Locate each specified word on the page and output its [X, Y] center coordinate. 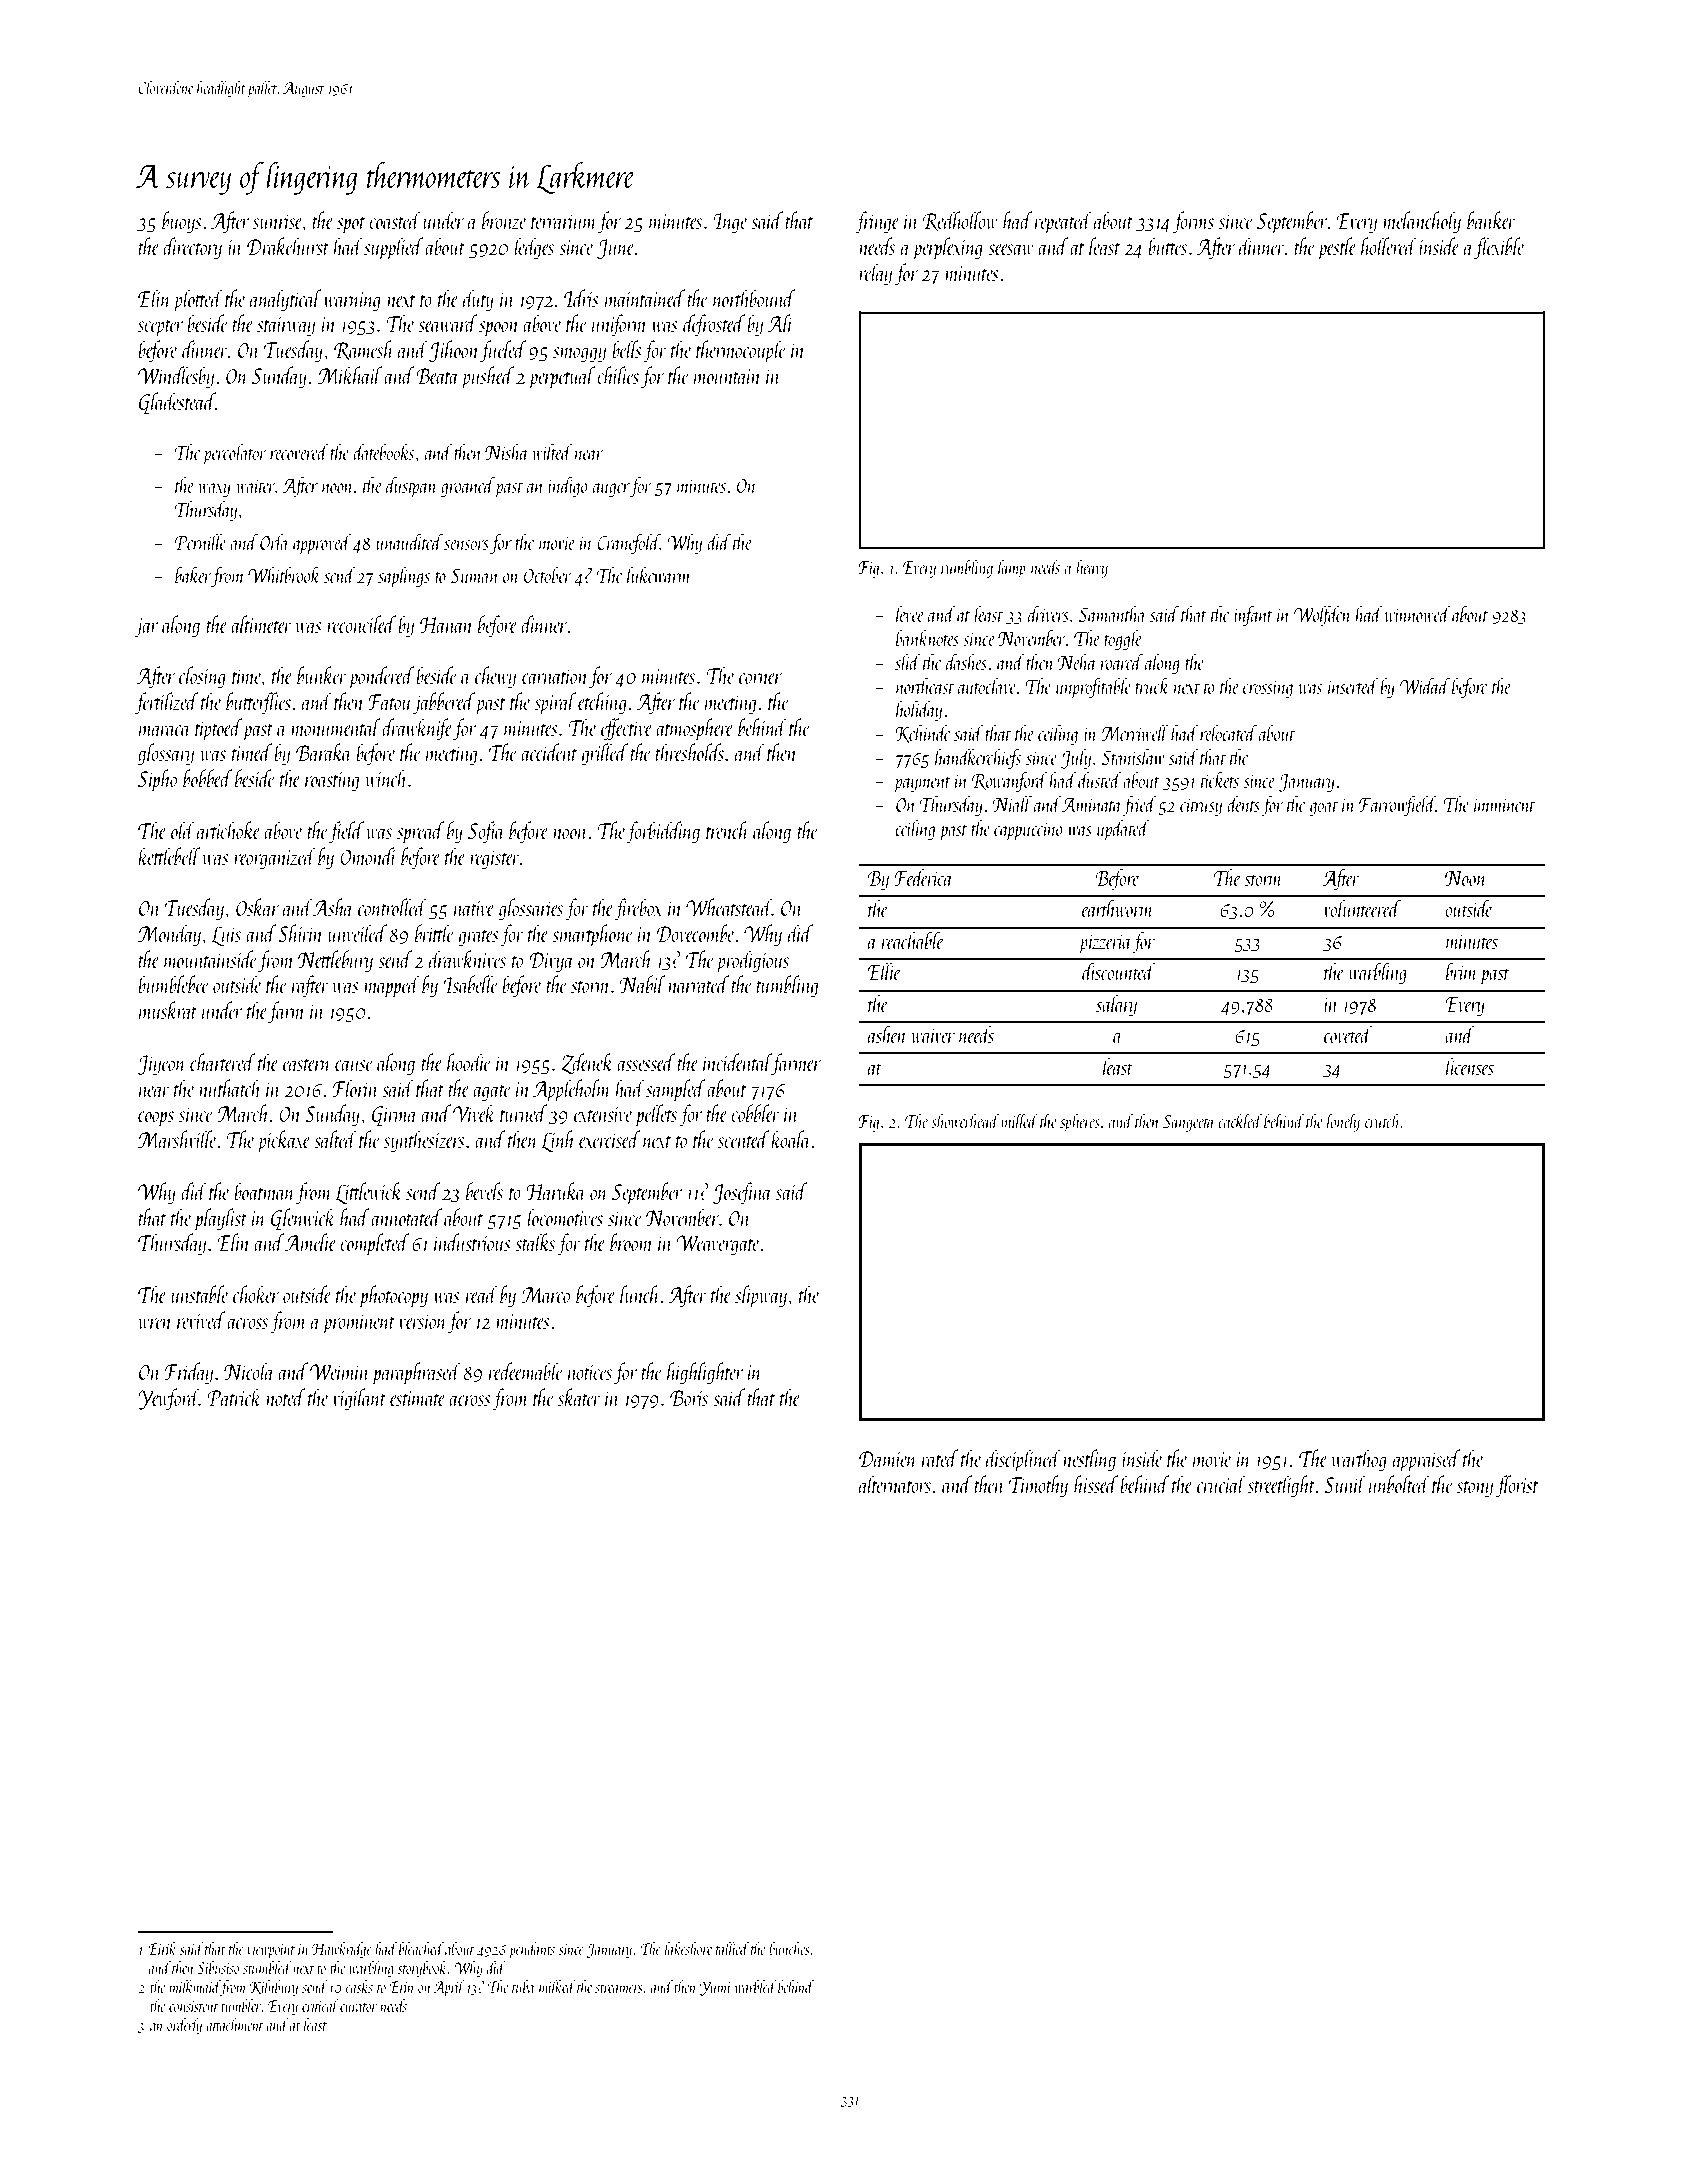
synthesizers [424, 1141]
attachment [234, 2024]
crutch [1383, 1120]
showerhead [965, 1120]
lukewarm [659, 575]
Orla [274, 542]
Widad [1425, 686]
